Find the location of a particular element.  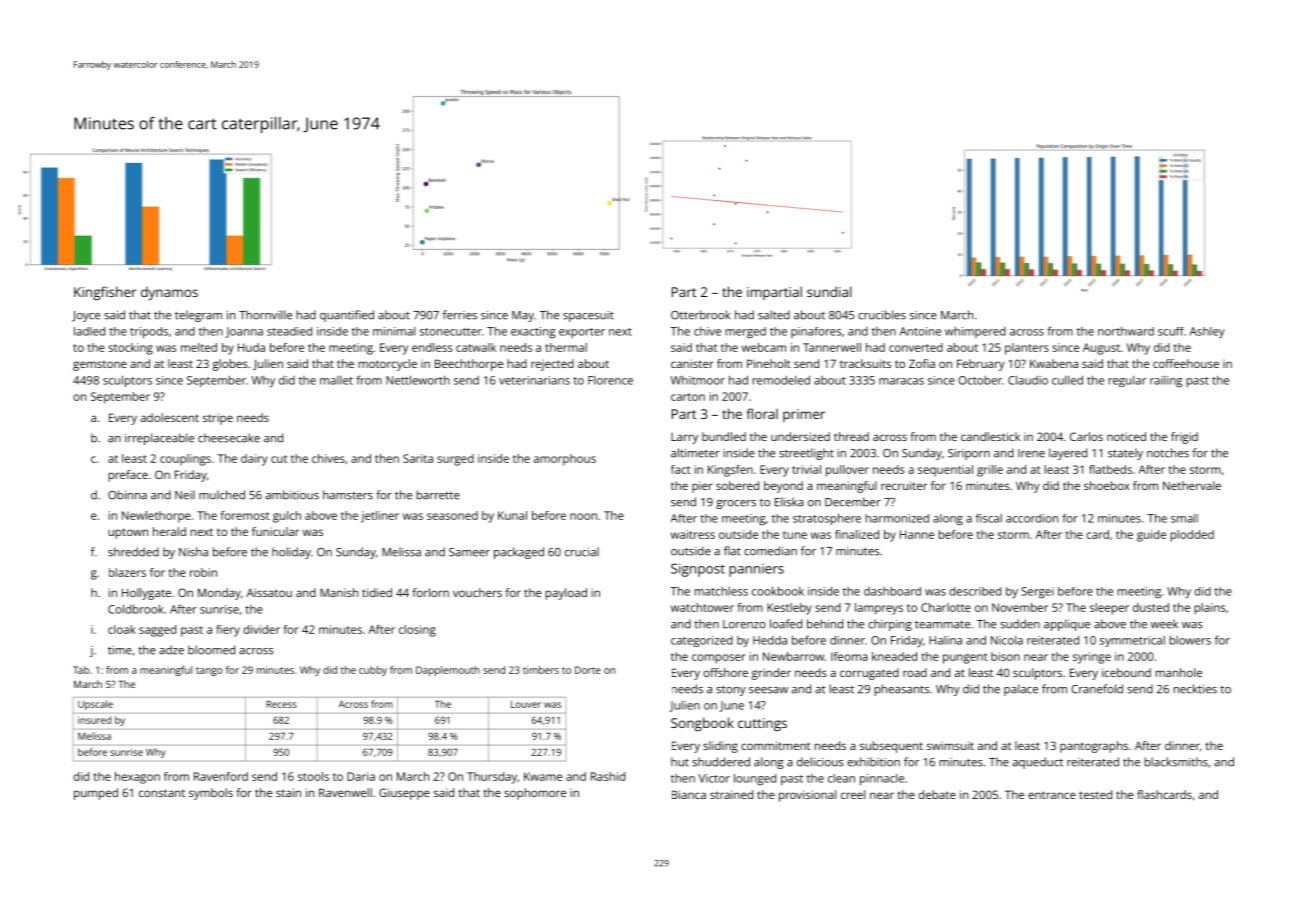

dairy is located at coordinates (254, 460).
